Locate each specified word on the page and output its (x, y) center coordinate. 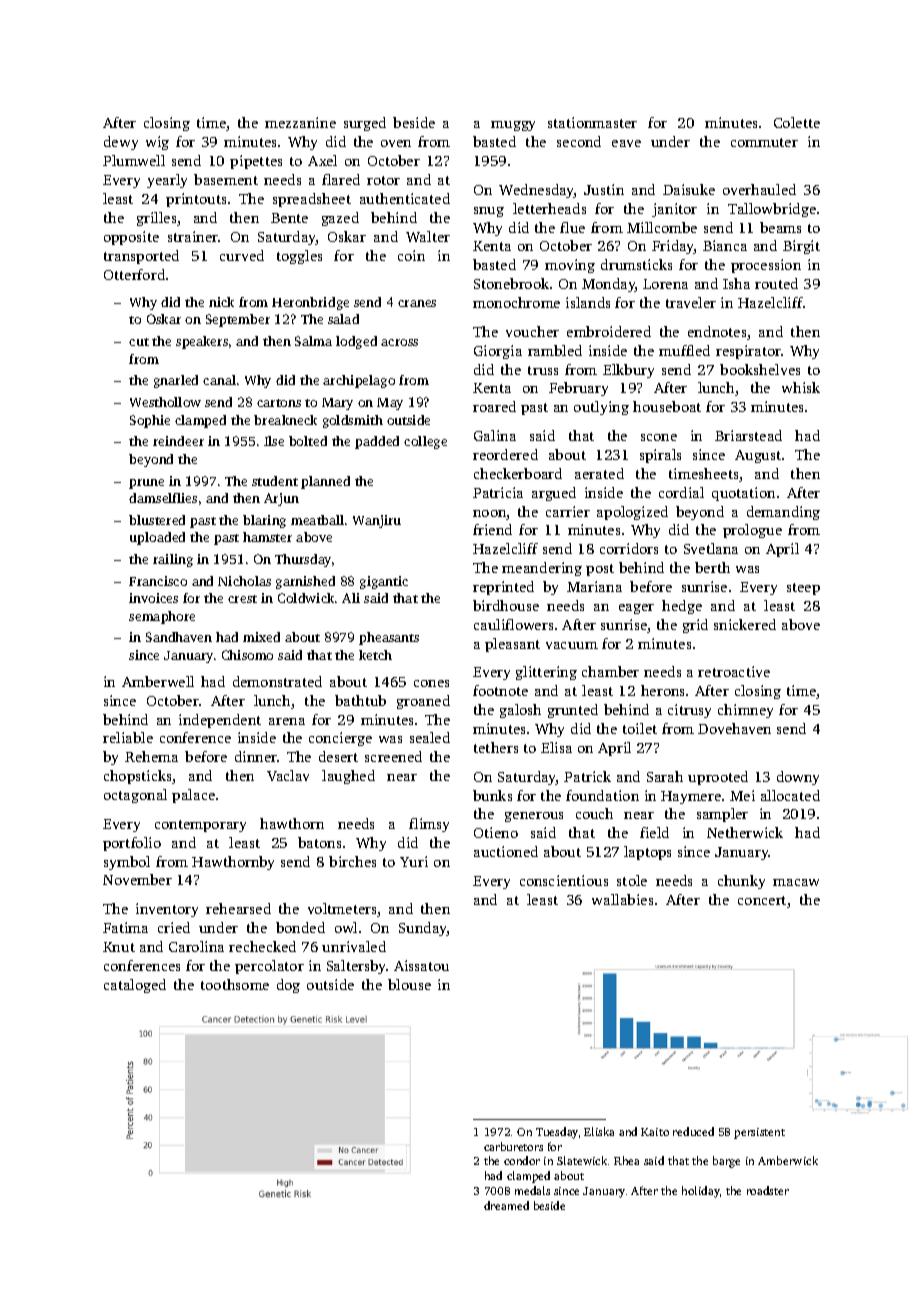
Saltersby (356, 967)
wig (157, 143)
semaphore (162, 617)
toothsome (235, 984)
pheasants (389, 638)
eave (626, 143)
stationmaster (592, 122)
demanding (783, 513)
